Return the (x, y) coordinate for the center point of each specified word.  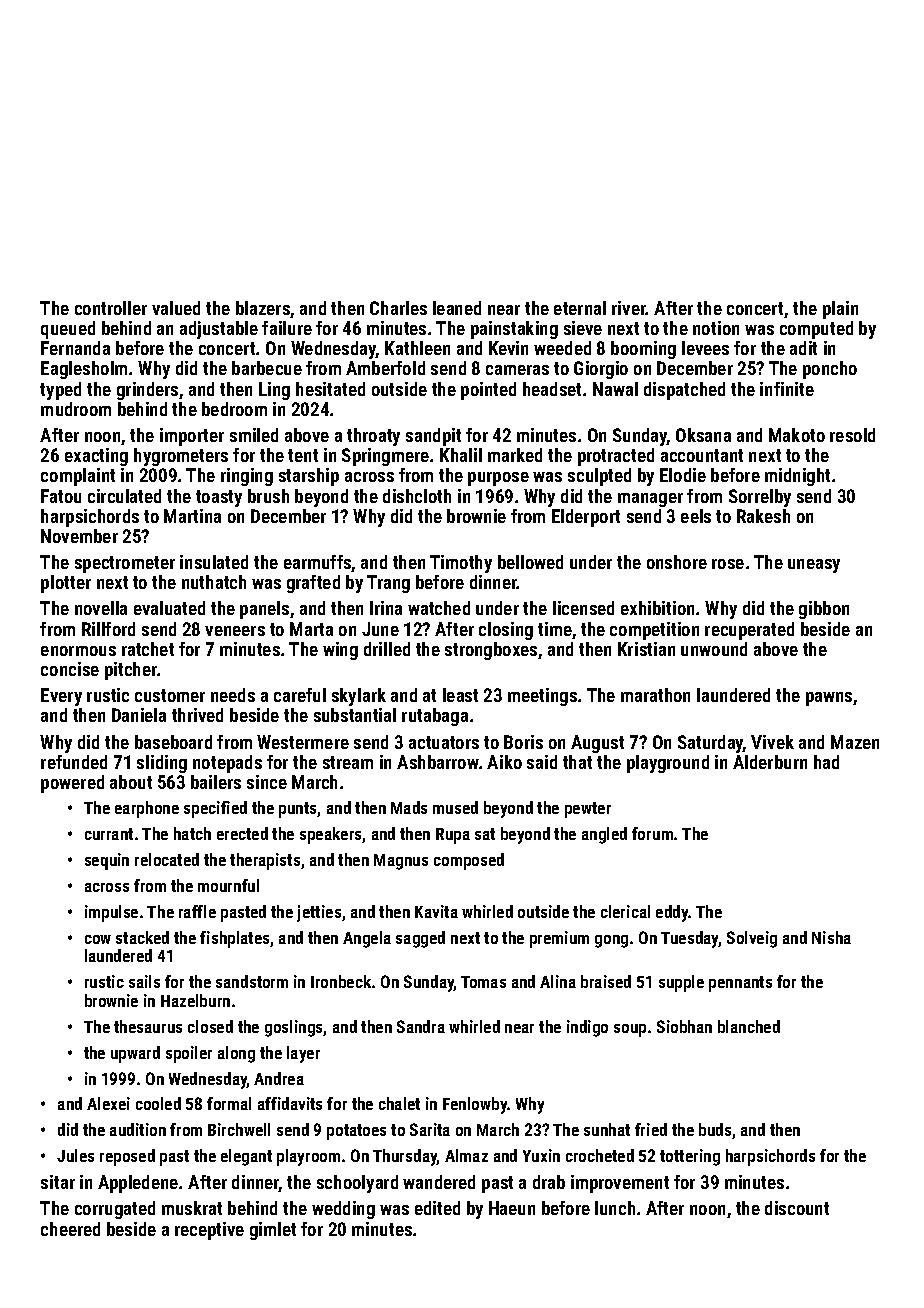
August (597, 744)
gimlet (273, 1231)
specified (215, 809)
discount (797, 1208)
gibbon (824, 610)
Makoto (797, 435)
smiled (254, 435)
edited (437, 1208)
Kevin (508, 348)
